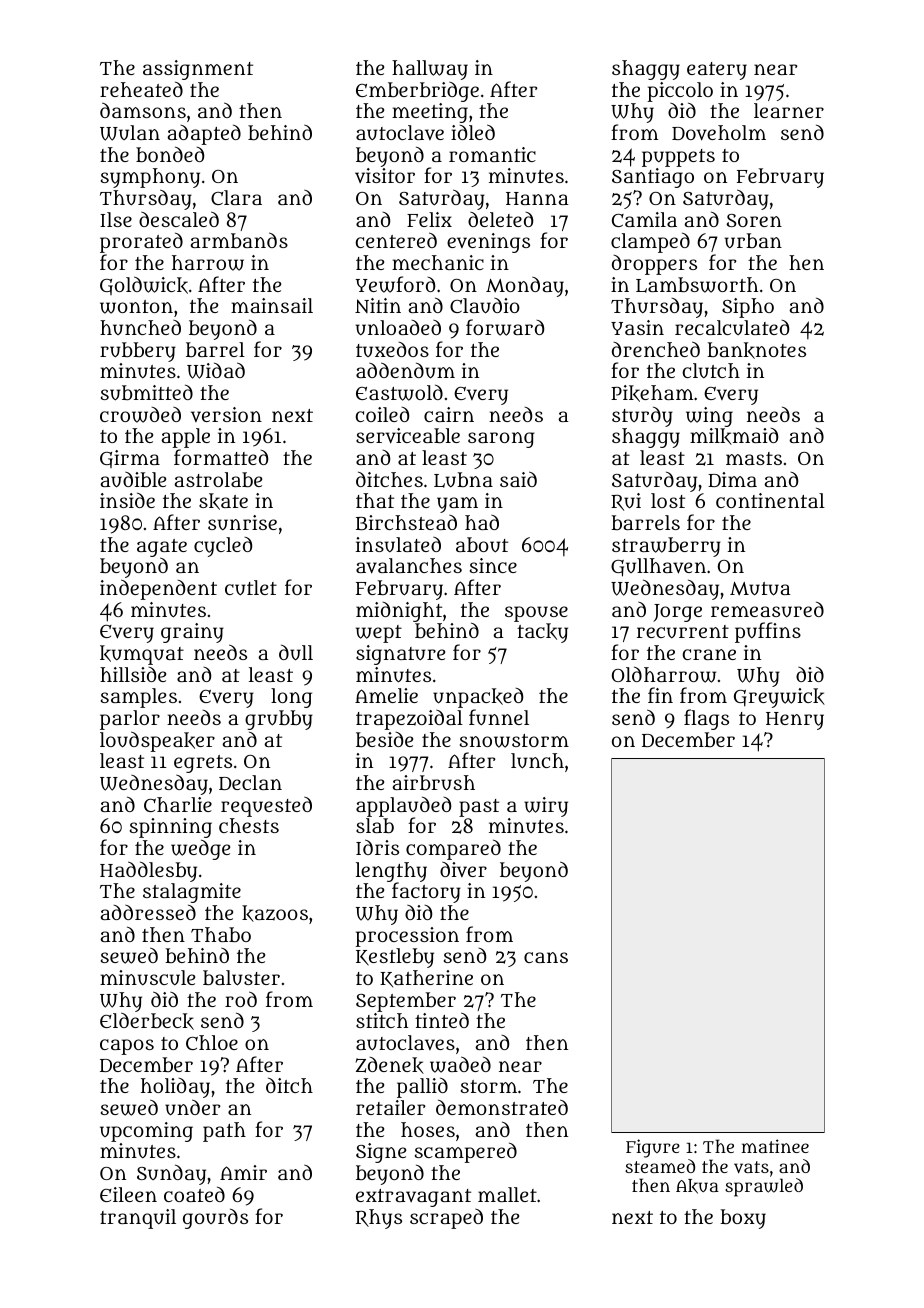 The width and height of the image is (924, 1308). Describe the element at coordinates (391, 1107) in the image. I see `retailer` at that location.
